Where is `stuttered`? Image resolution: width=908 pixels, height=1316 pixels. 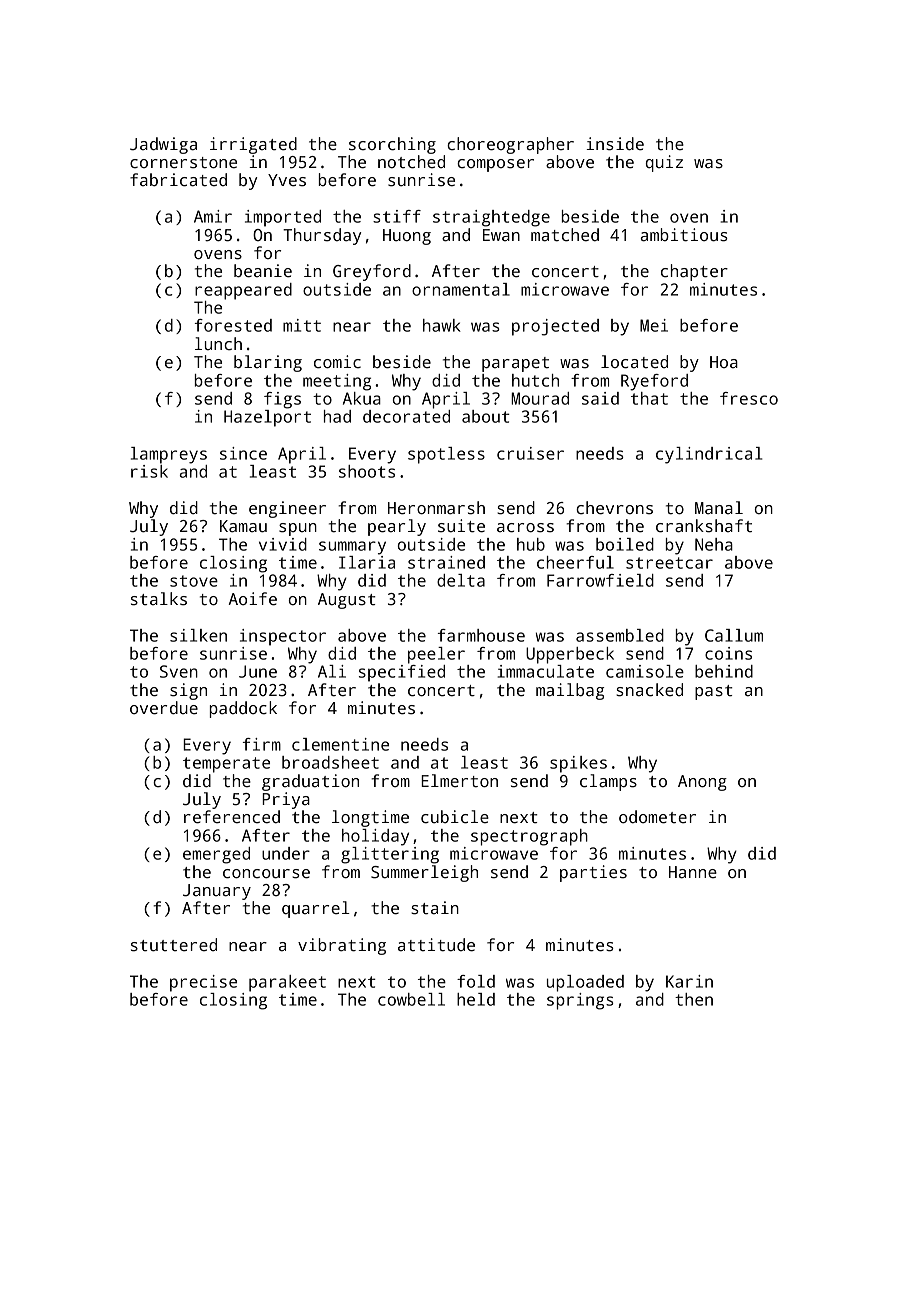 stuttered is located at coordinates (174, 945).
